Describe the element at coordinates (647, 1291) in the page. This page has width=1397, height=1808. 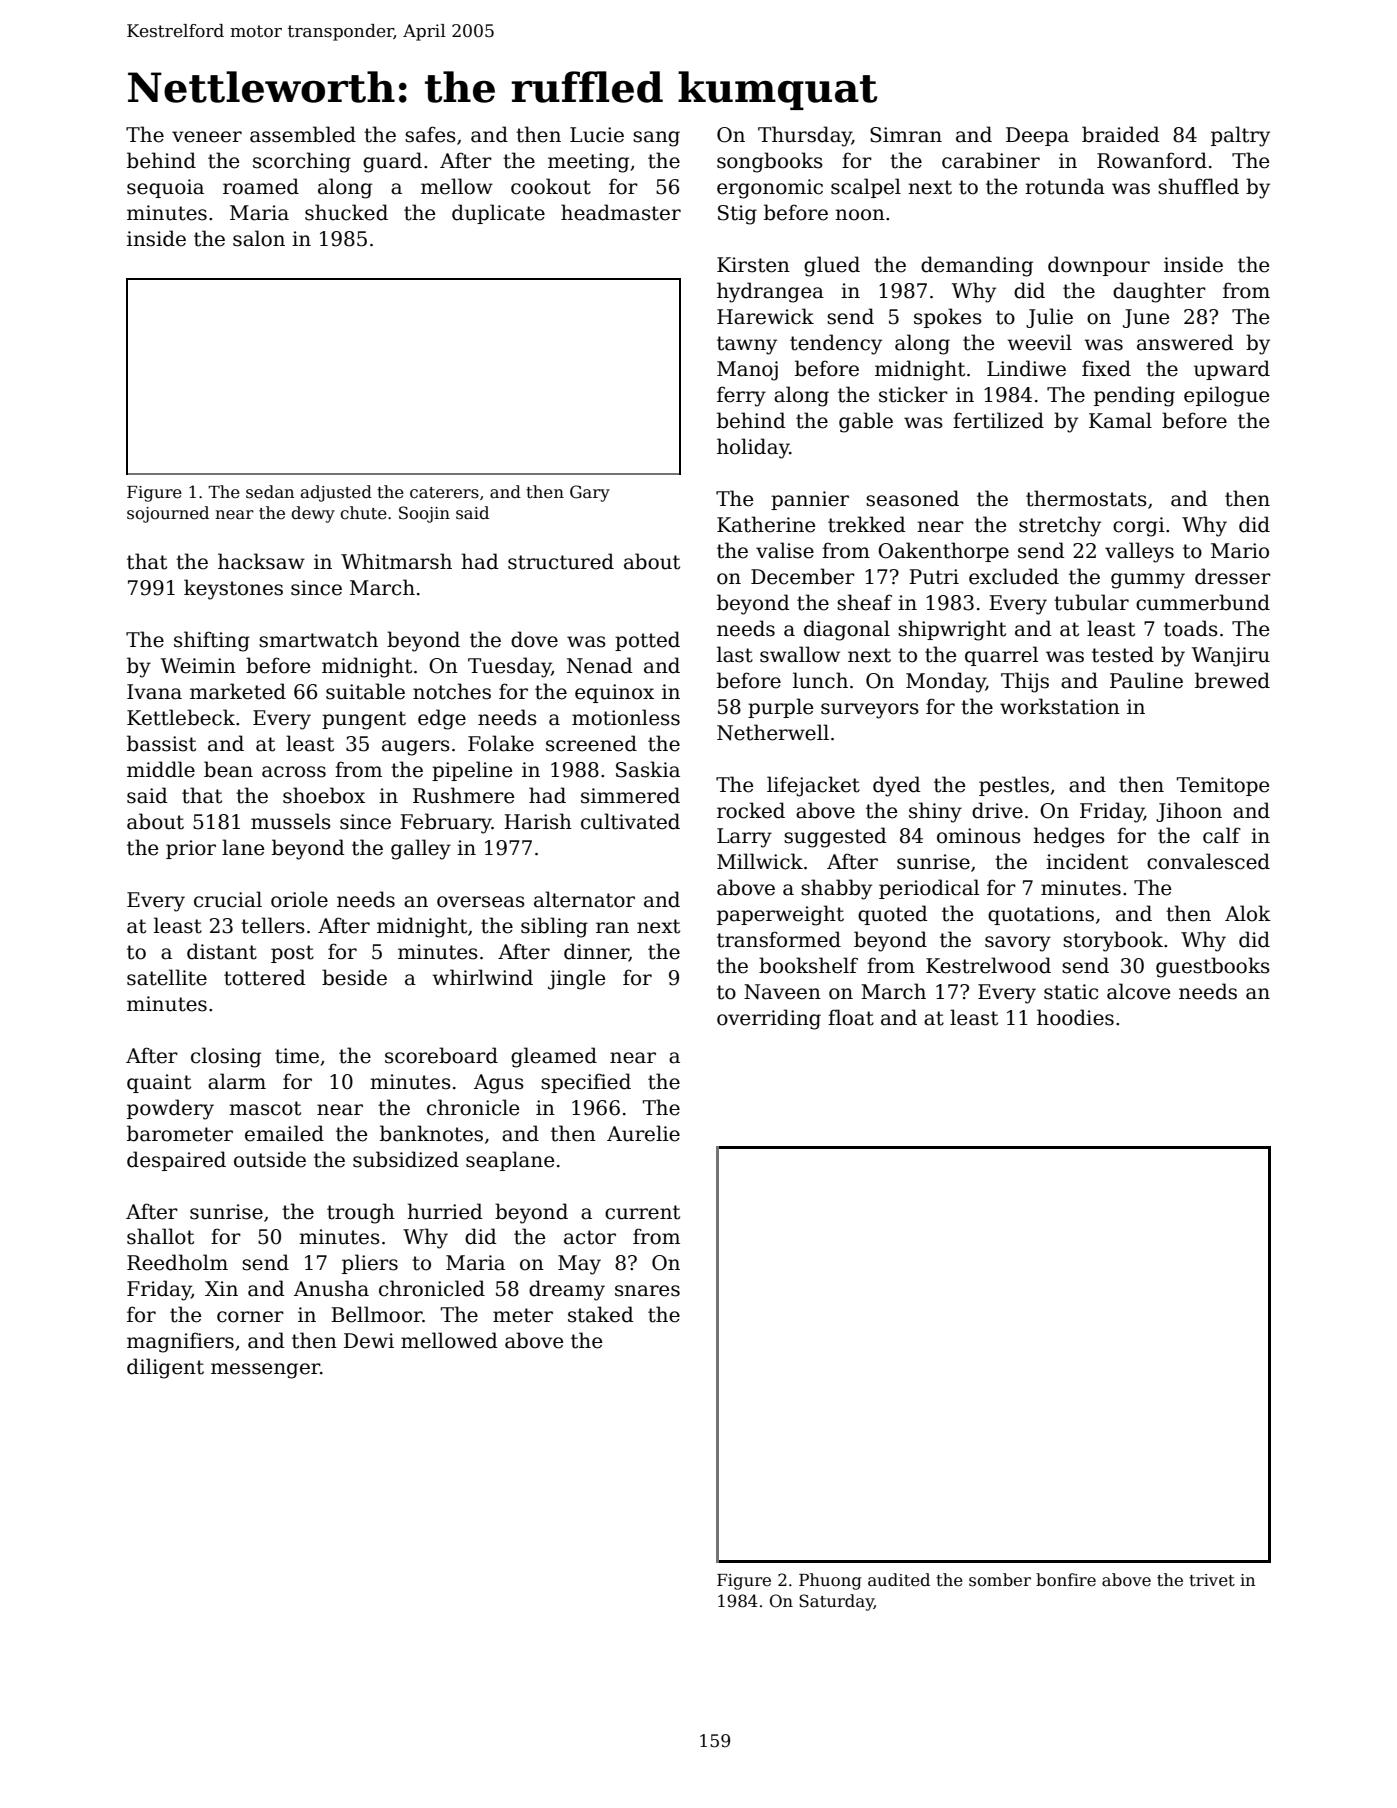
I see `snares` at that location.
